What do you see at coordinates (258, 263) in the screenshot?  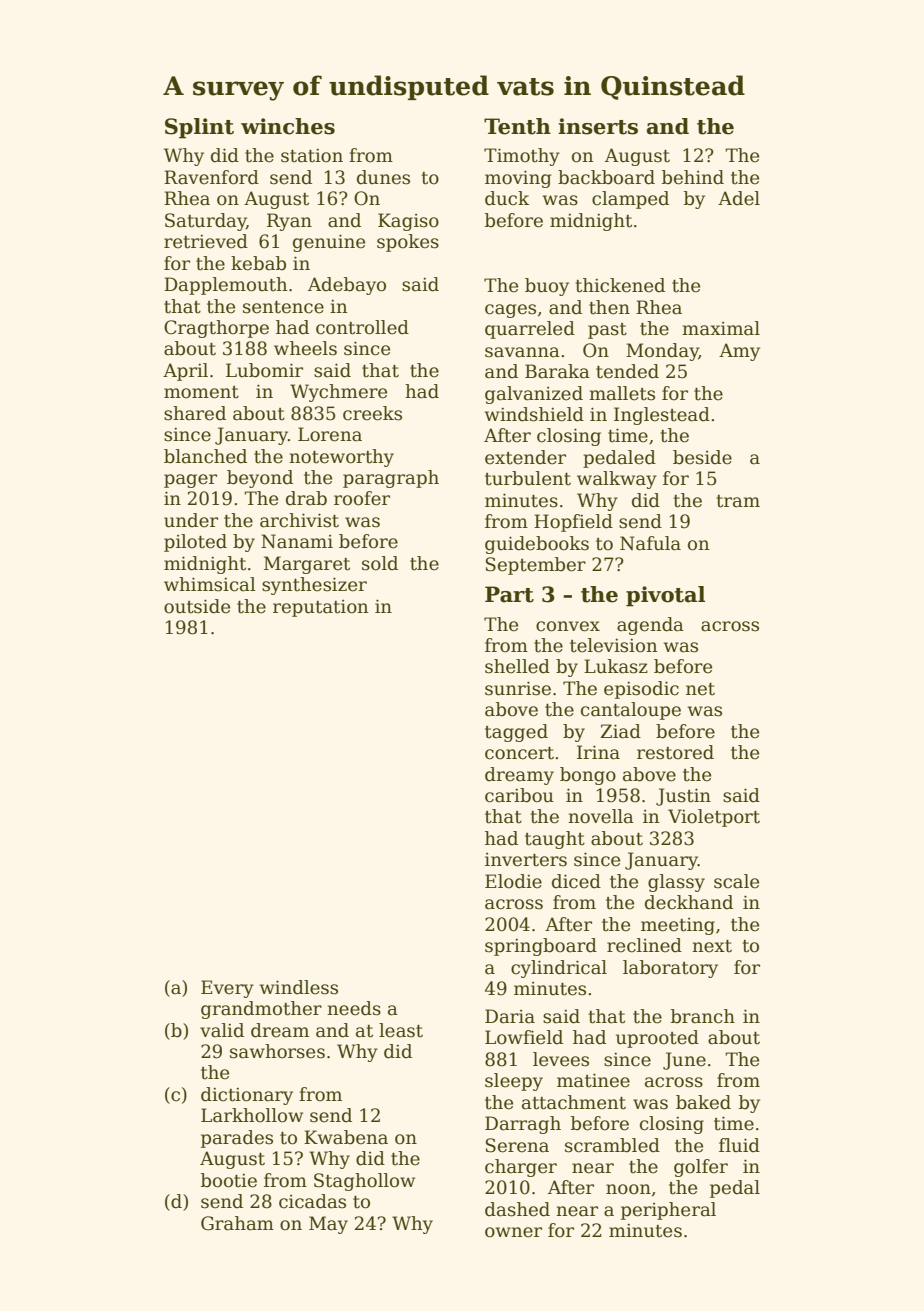 I see `kebab` at bounding box center [258, 263].
